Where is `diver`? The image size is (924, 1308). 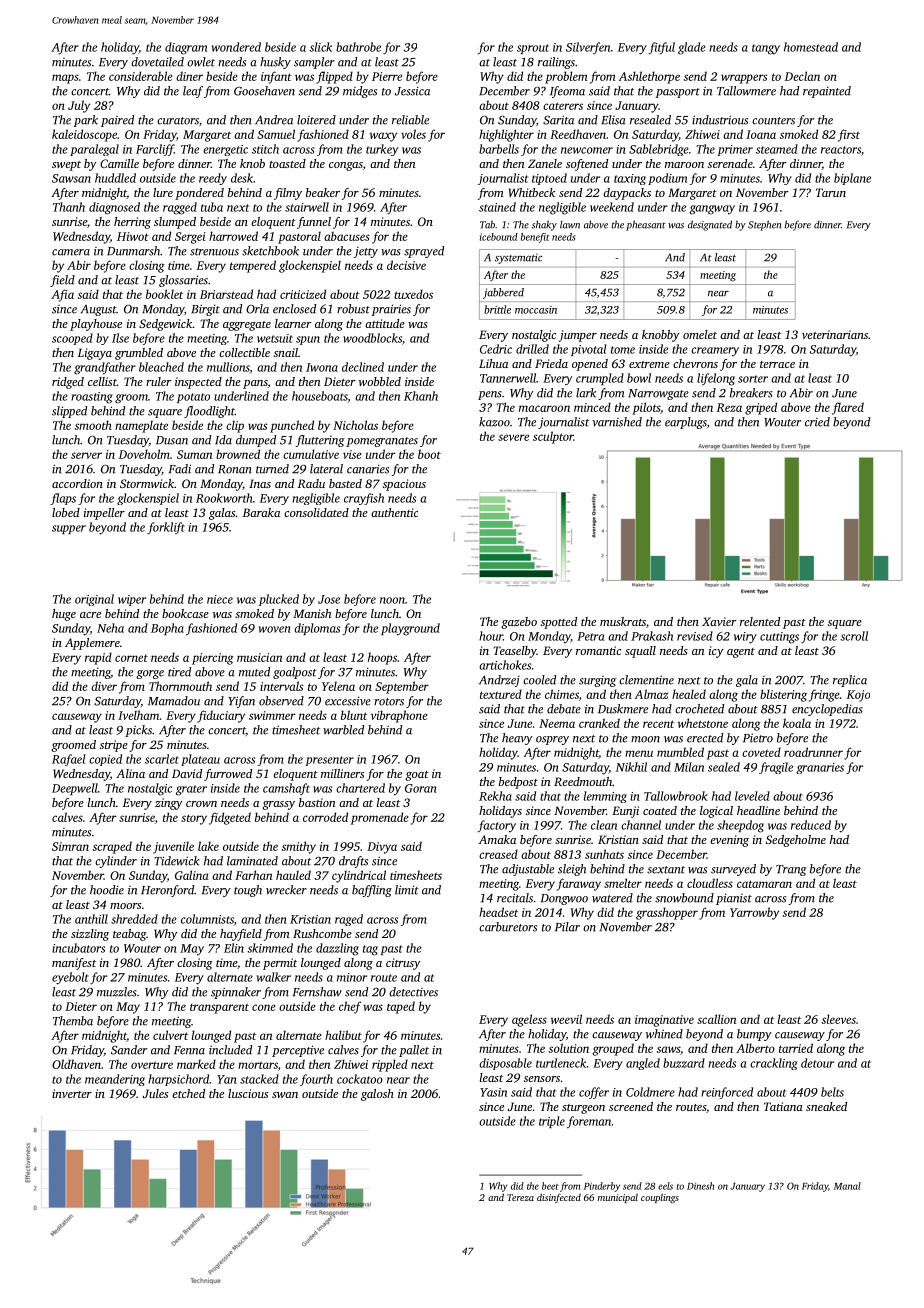 diver is located at coordinates (104, 686).
